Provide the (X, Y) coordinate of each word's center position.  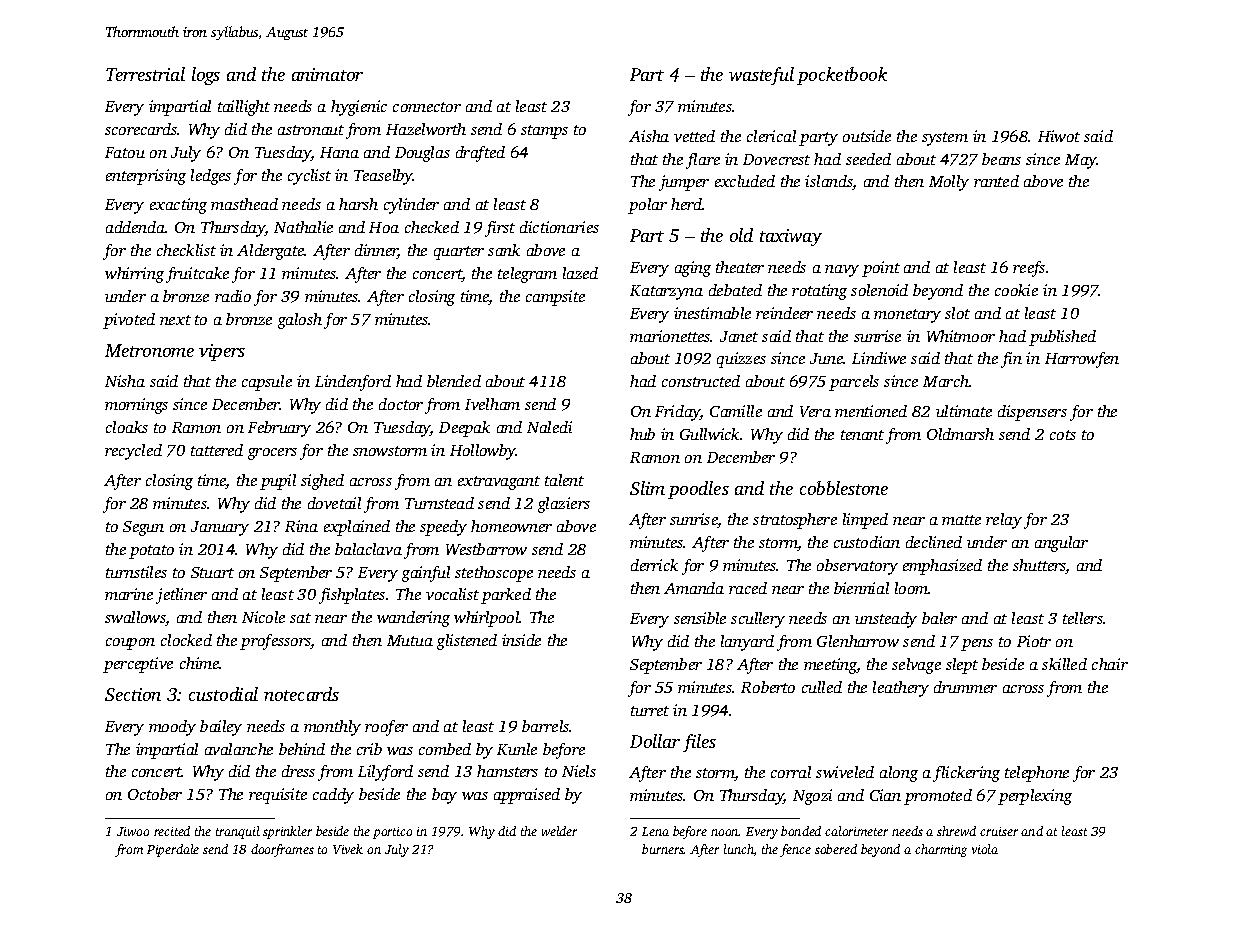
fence (795, 850)
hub (642, 434)
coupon (130, 644)
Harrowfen (1082, 360)
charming (941, 850)
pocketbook (842, 76)
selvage (916, 666)
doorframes (282, 850)
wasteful (761, 76)
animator (327, 74)
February (279, 429)
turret (650, 711)
